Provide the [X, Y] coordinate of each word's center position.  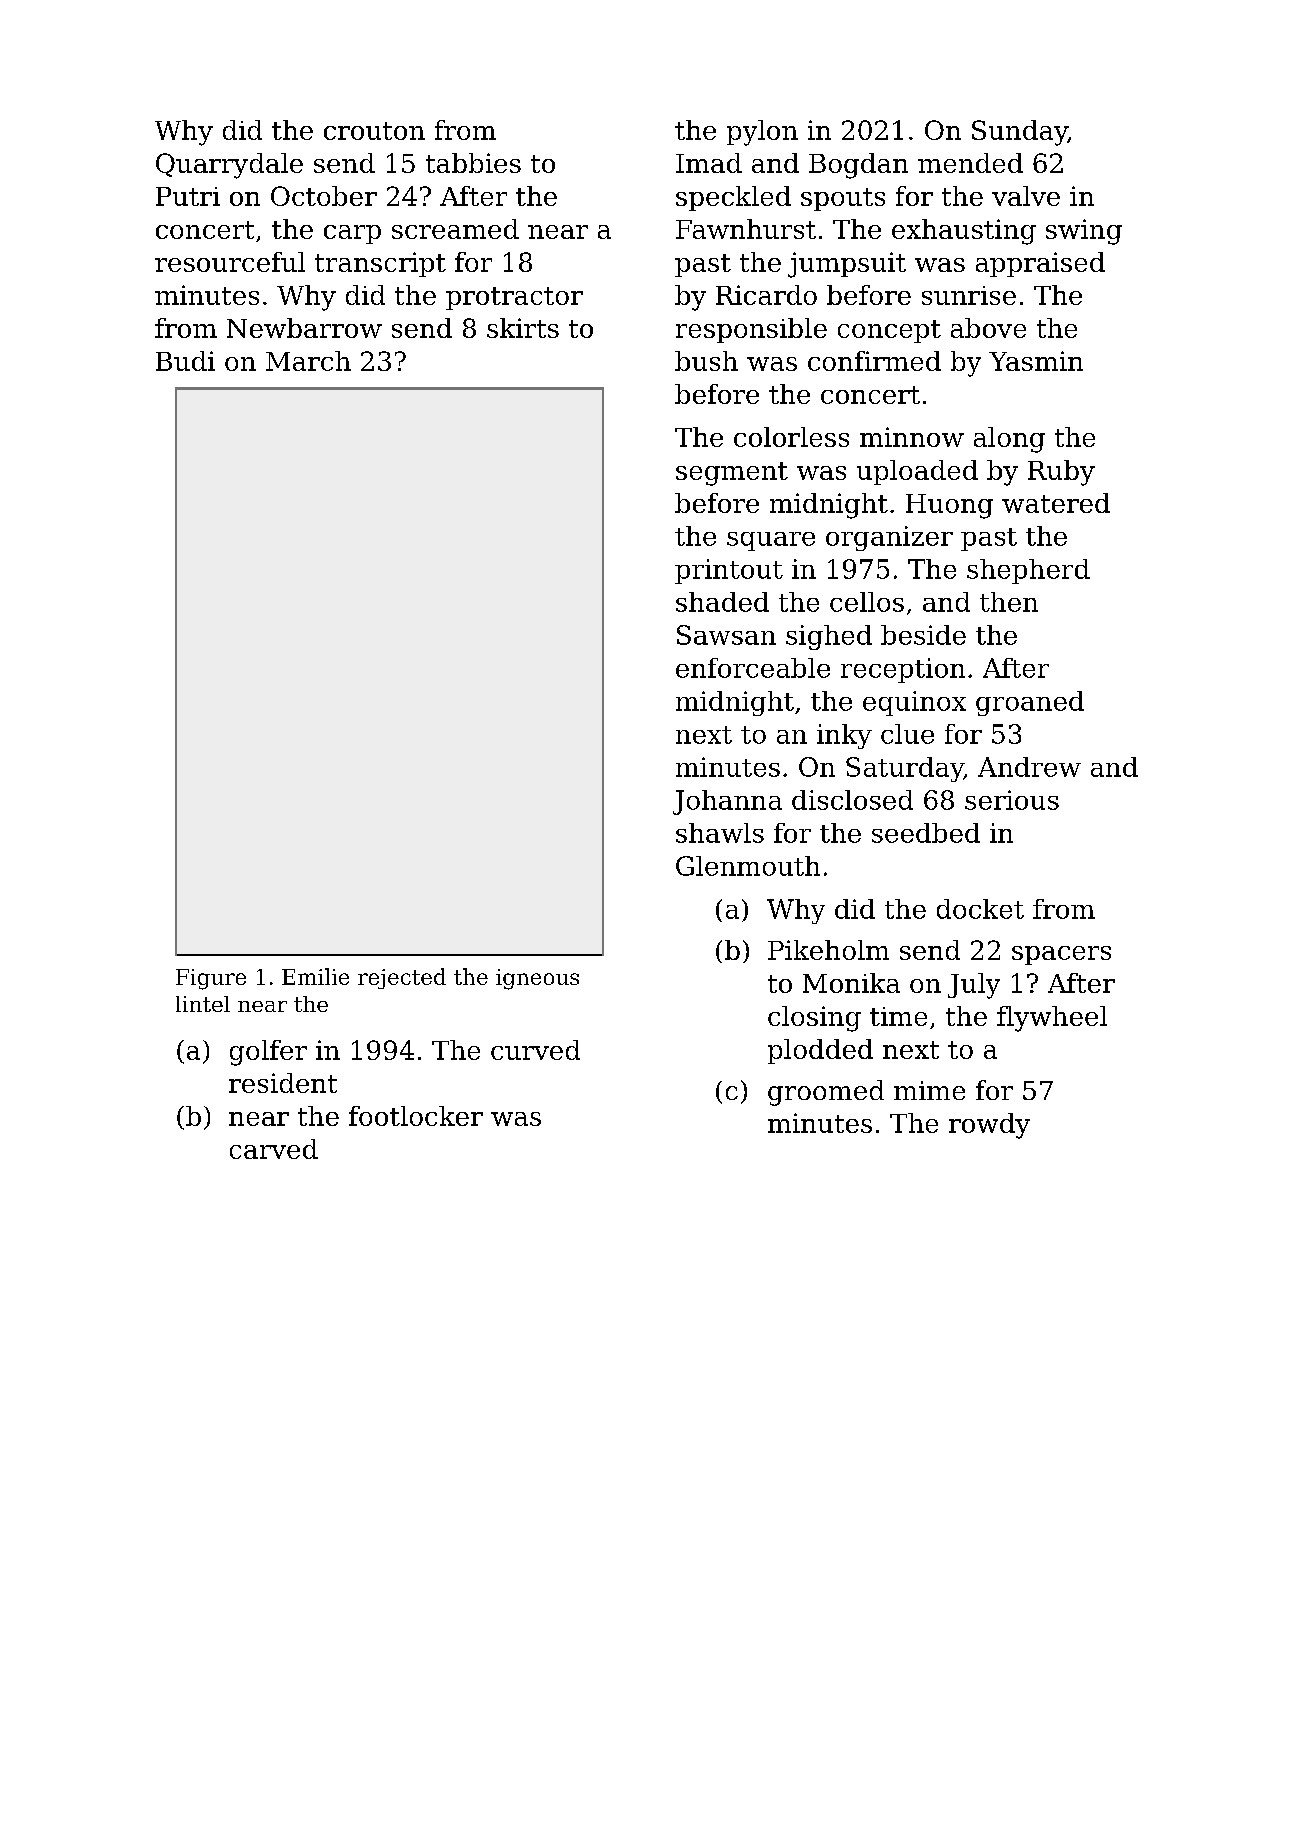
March [308, 361]
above [988, 328]
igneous [537, 979]
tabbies [473, 163]
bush [706, 361]
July [974, 986]
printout [729, 571]
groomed [826, 1093]
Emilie [315, 976]
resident [283, 1083]
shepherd [1028, 571]
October [324, 196]
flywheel [1052, 1019]
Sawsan [726, 635]
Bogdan [858, 166]
